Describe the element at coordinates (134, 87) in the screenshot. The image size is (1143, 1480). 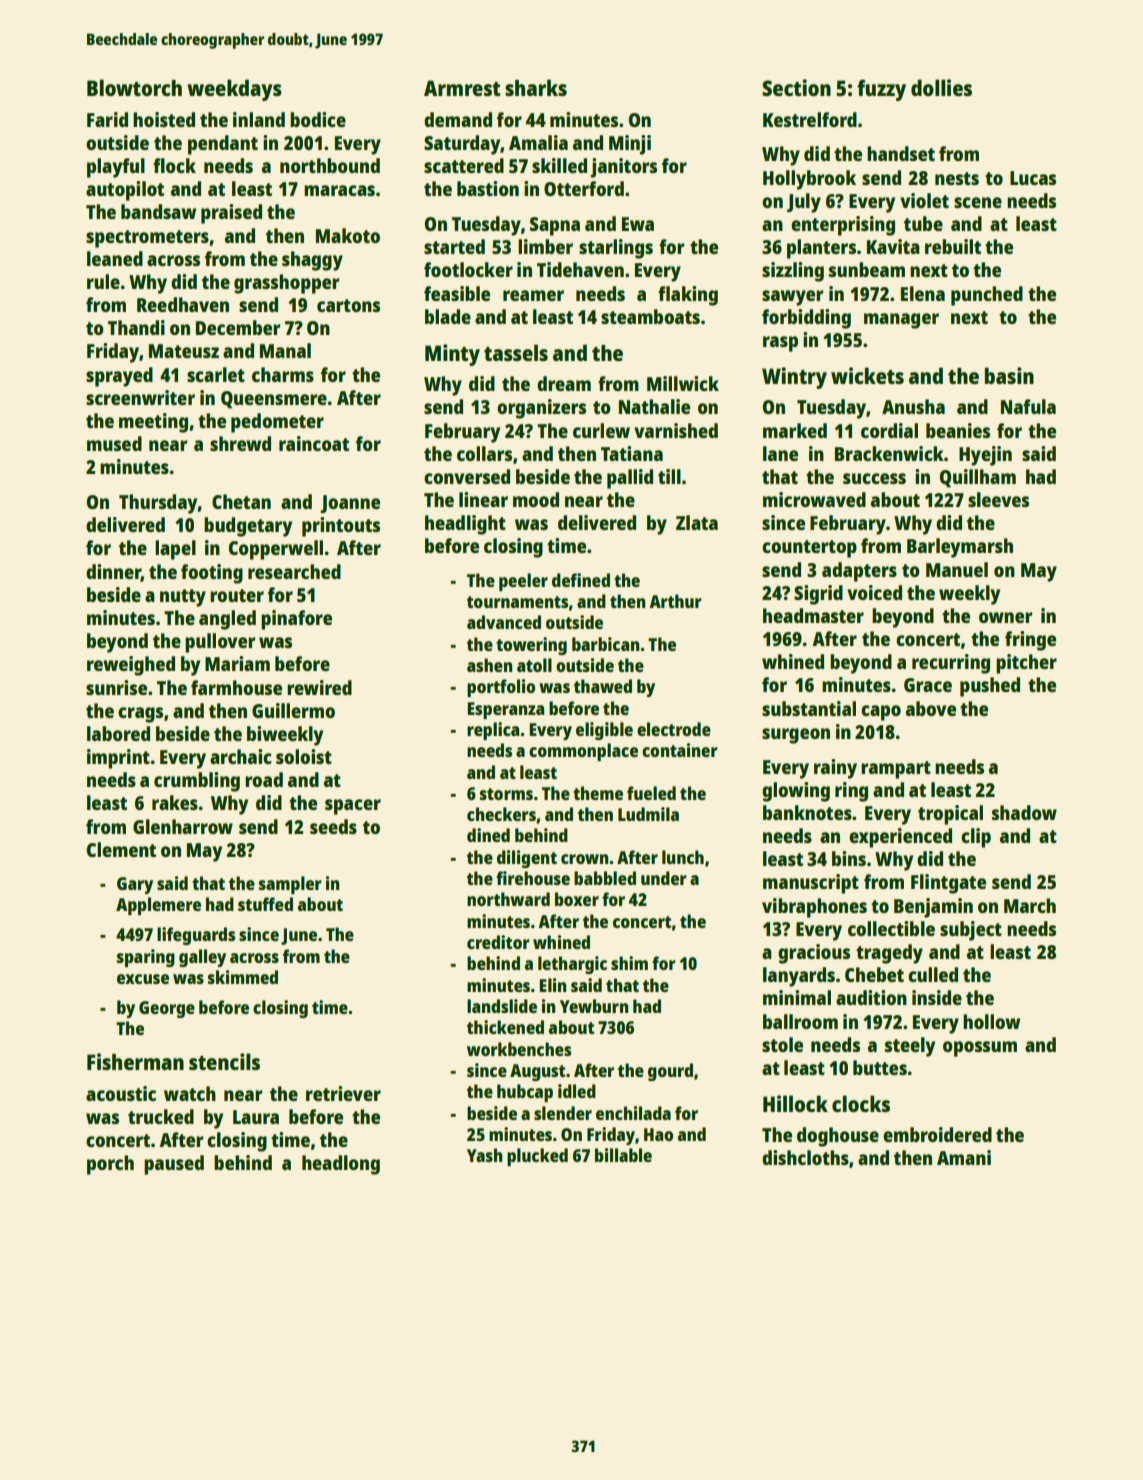
I see `Blowtorch` at that location.
